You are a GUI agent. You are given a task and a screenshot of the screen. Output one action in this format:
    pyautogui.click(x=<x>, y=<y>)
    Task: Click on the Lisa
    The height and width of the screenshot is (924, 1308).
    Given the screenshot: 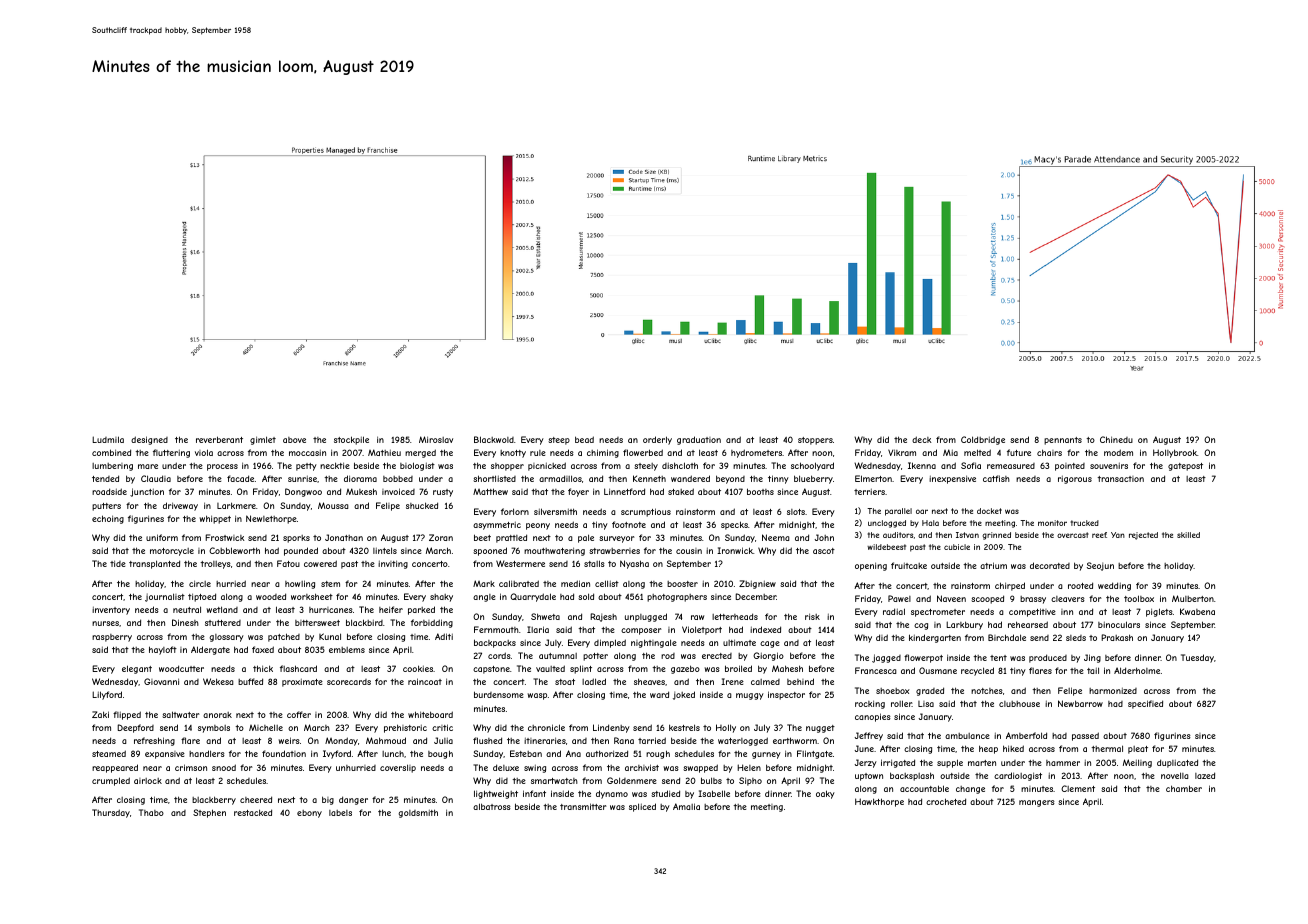 What is the action you would take?
    pyautogui.click(x=926, y=704)
